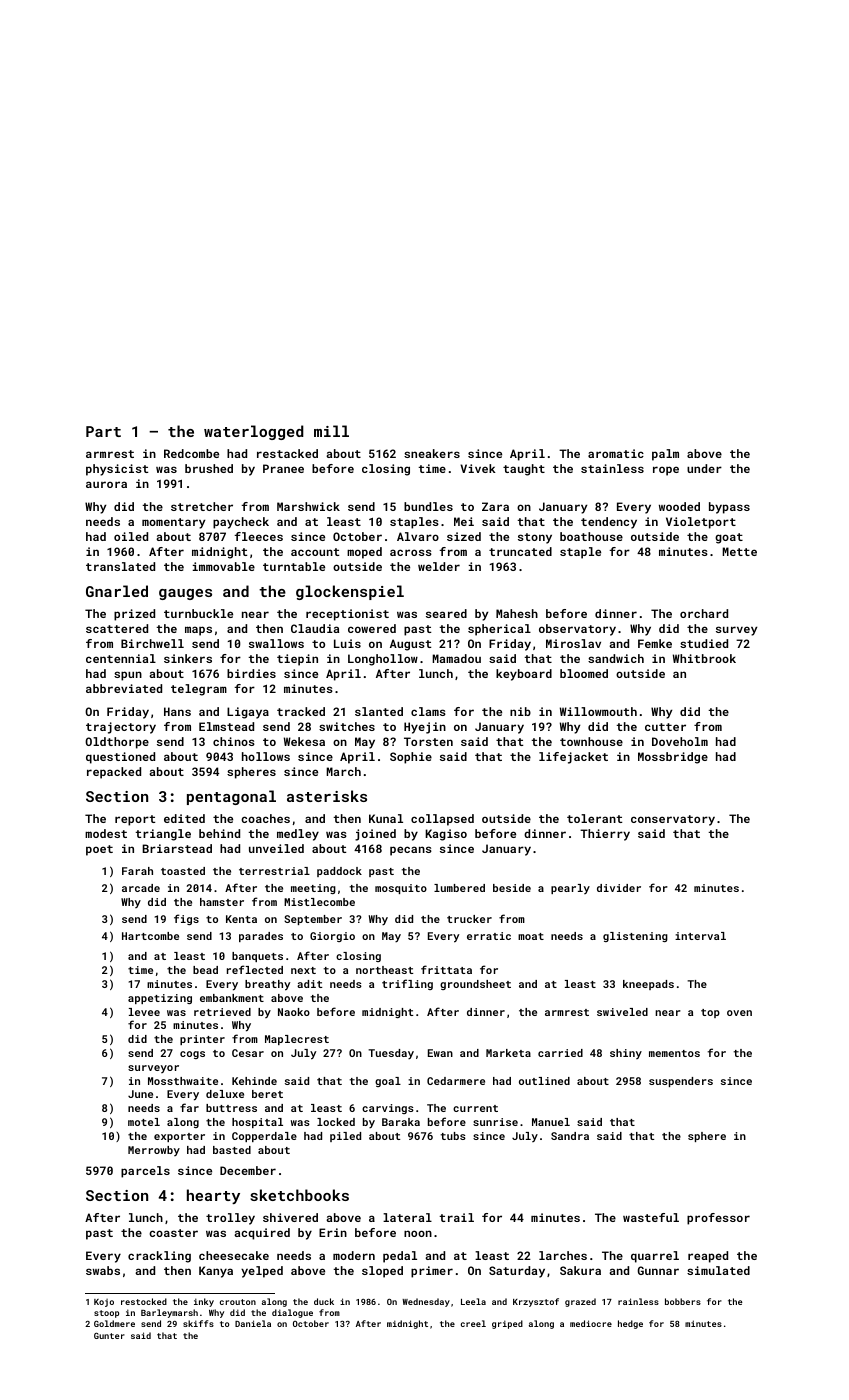 The image size is (849, 1400). What do you see at coordinates (99, 850) in the image?
I see `poet` at bounding box center [99, 850].
